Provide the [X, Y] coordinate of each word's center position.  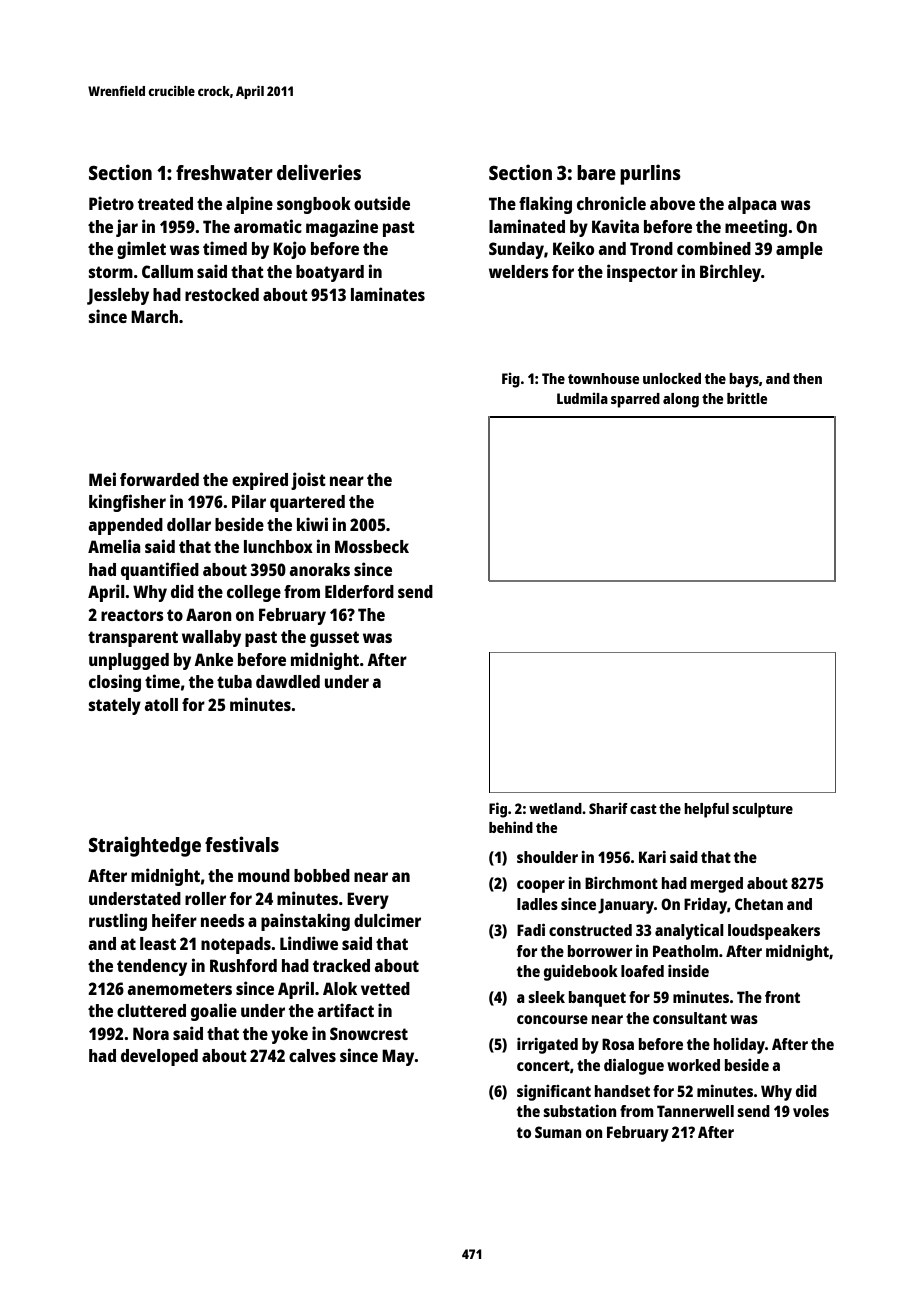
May [398, 1057]
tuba [234, 681]
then [807, 378]
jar [127, 228]
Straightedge [145, 846]
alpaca [752, 205]
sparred [635, 400]
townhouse [603, 378]
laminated [527, 226]
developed [159, 1057]
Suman [558, 1132]
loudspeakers [774, 932]
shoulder [547, 857]
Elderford [359, 591]
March [154, 316]
